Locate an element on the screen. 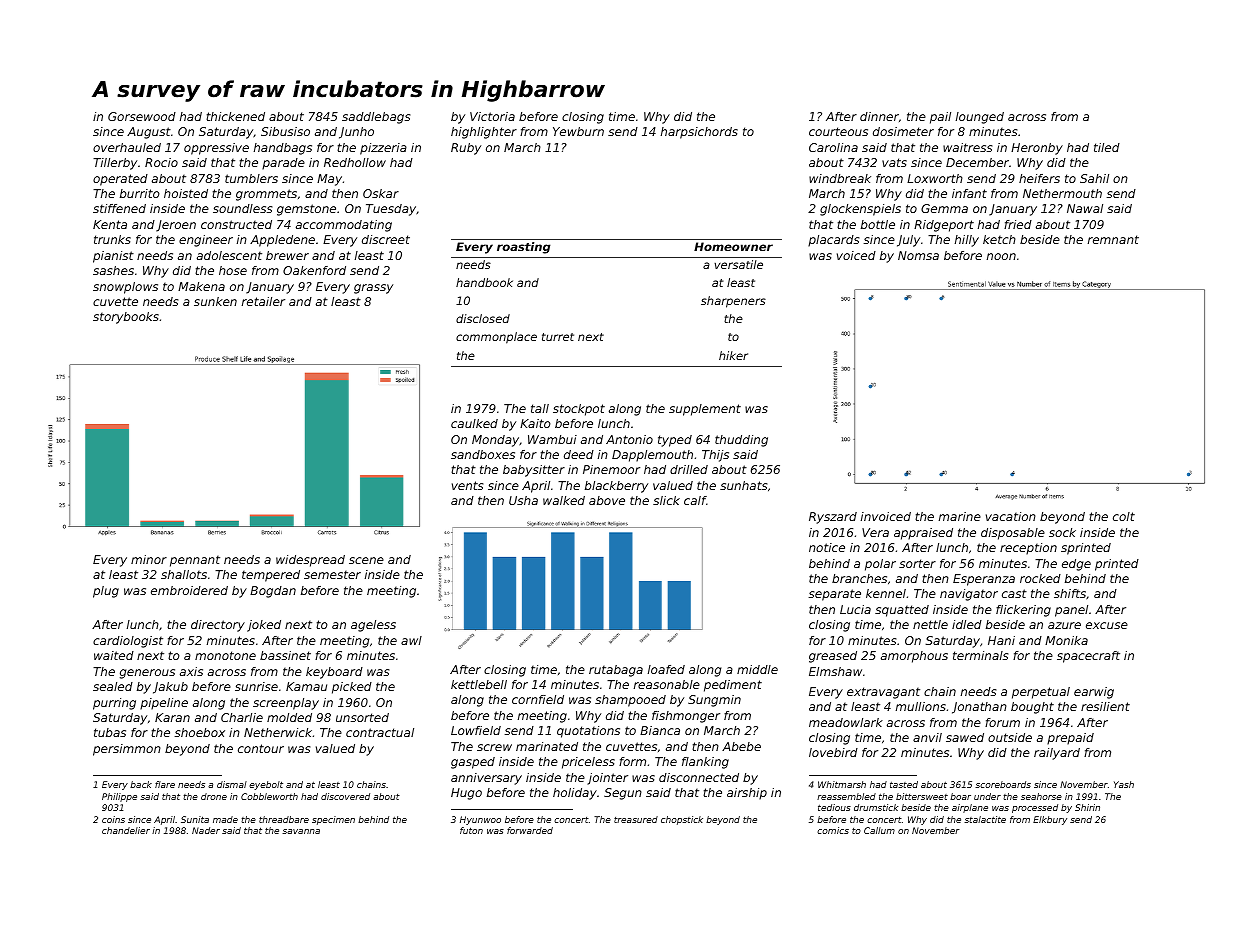  storybooks is located at coordinates (126, 318).
